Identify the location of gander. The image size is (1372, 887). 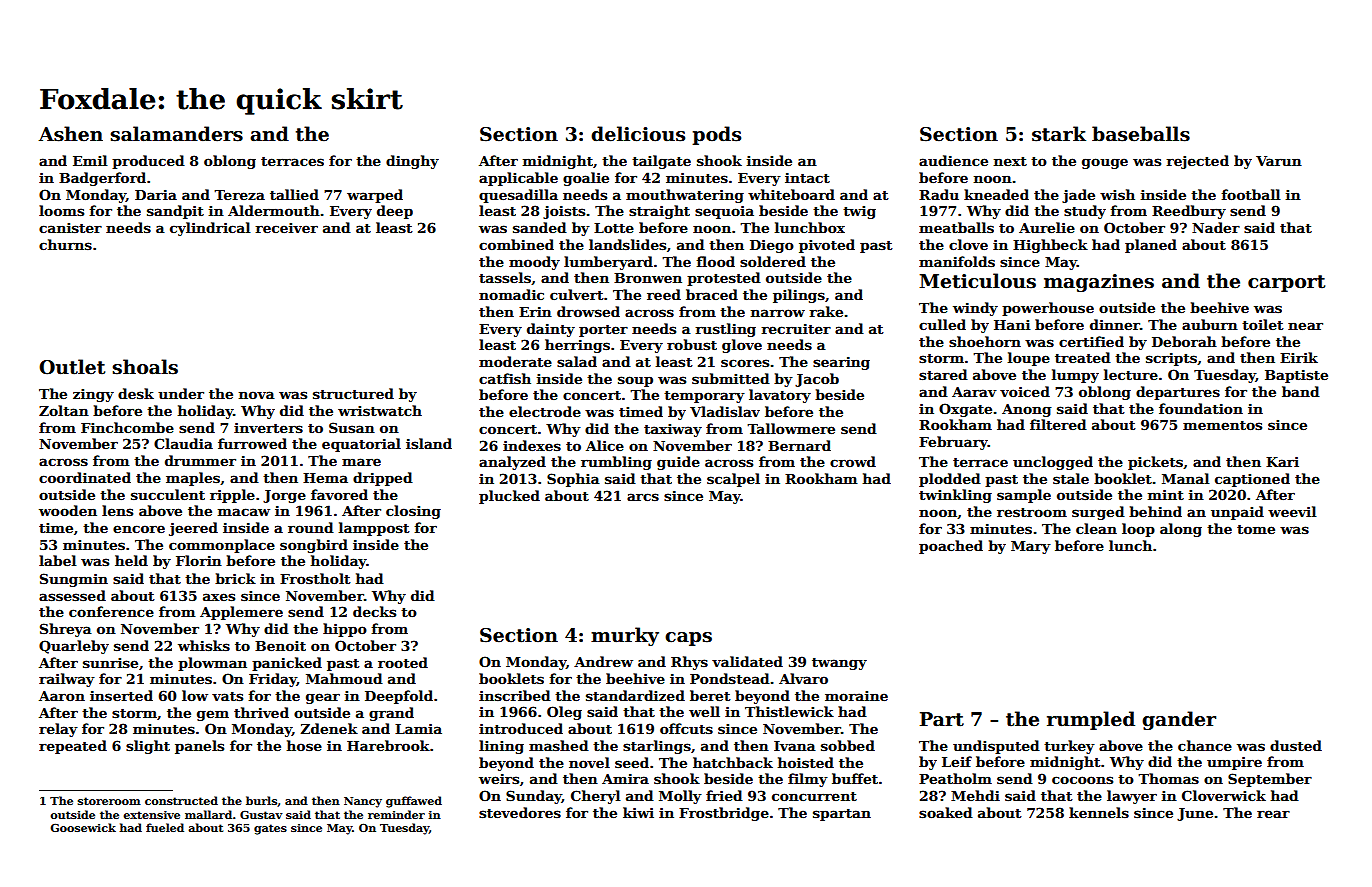
(1179, 720).
